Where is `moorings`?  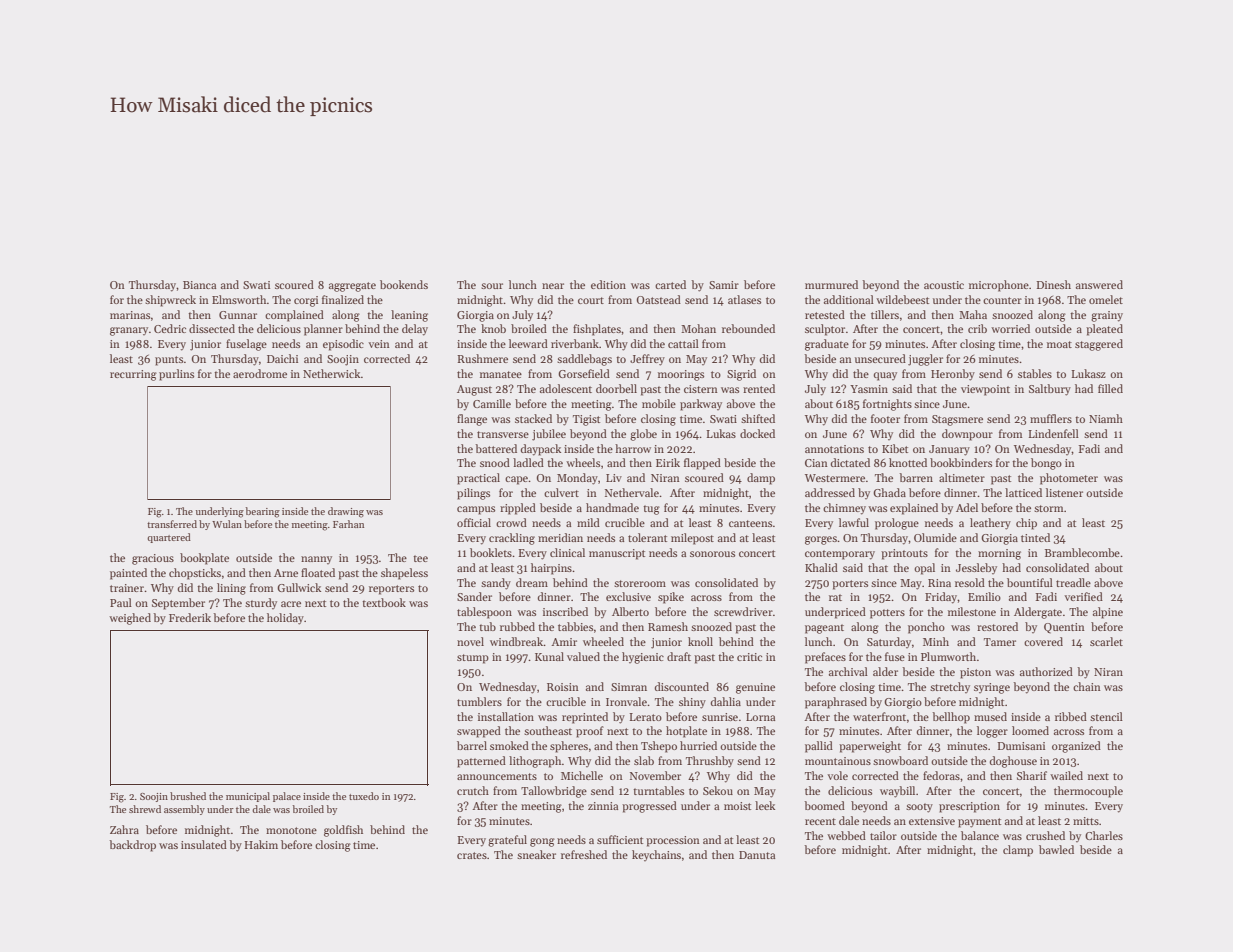 moorings is located at coordinates (681, 375).
